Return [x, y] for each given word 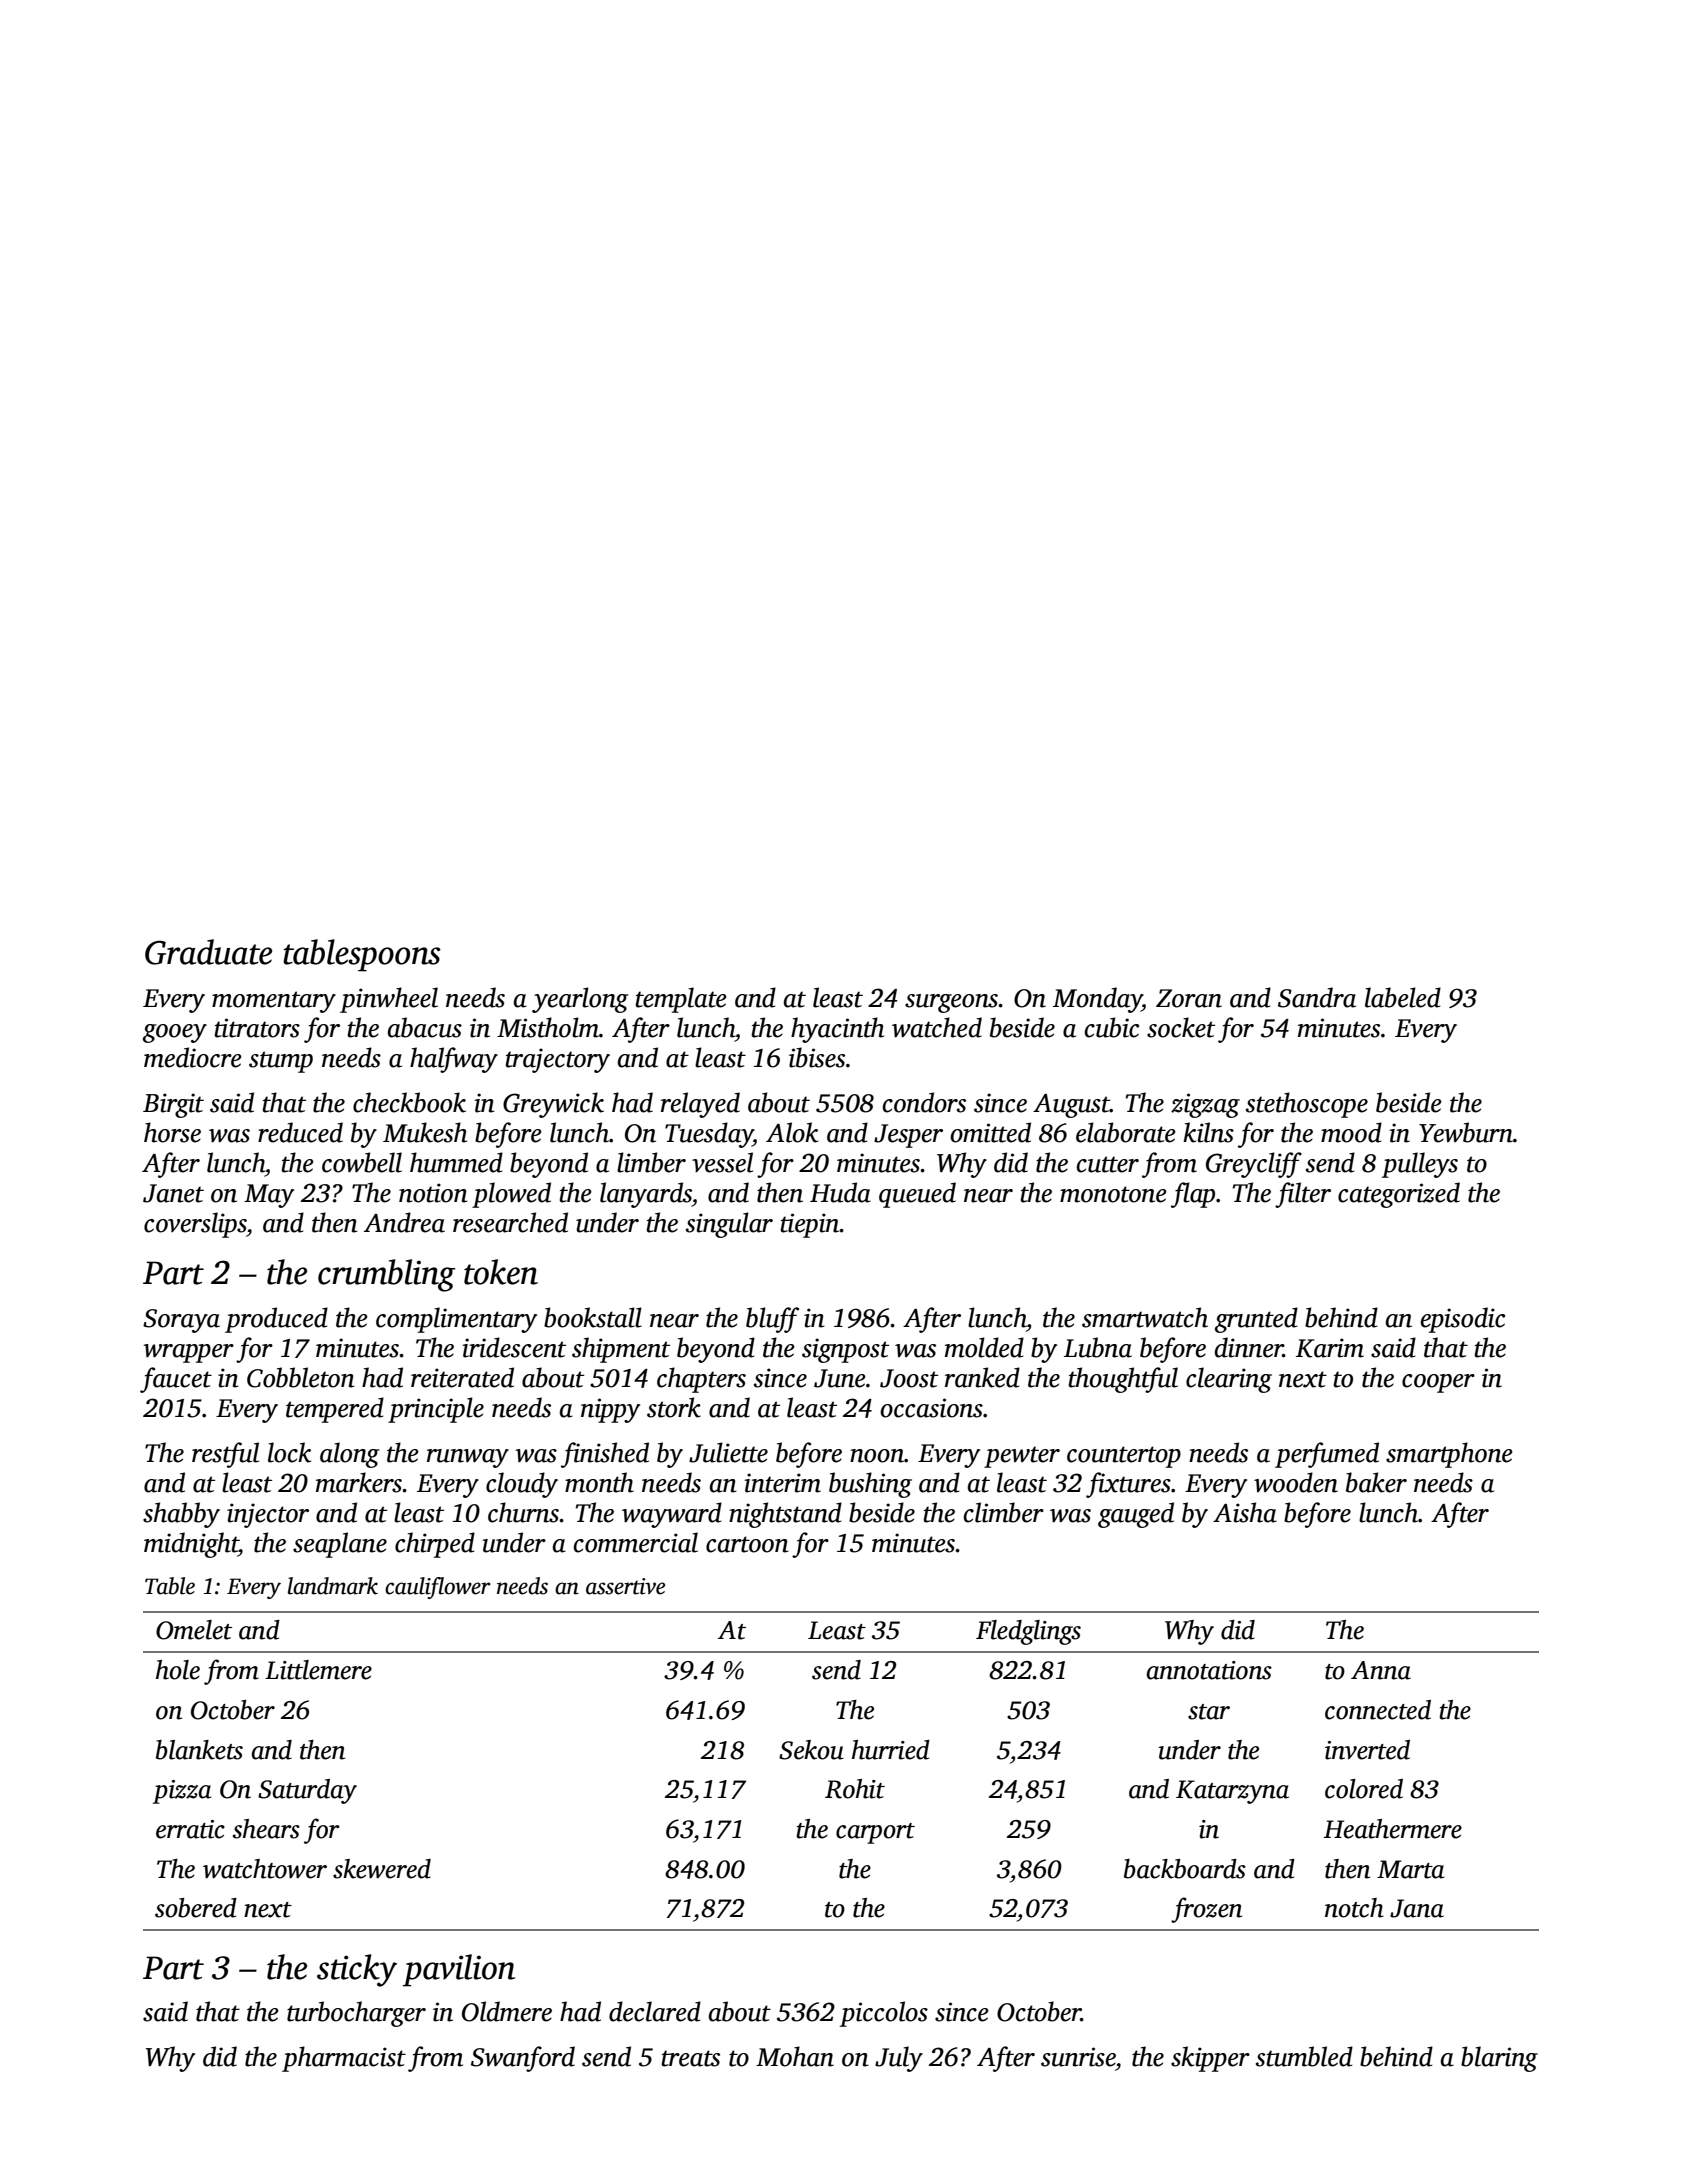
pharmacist [344, 2059]
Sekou [811, 1750]
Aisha [1245, 1512]
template [681, 1000]
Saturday [307, 1791]
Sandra [1317, 997]
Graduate [208, 952]
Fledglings [1028, 1632]
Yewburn [1466, 1132]
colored [1364, 1789]
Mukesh [425, 1132]
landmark [333, 1586]
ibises [817, 1057]
